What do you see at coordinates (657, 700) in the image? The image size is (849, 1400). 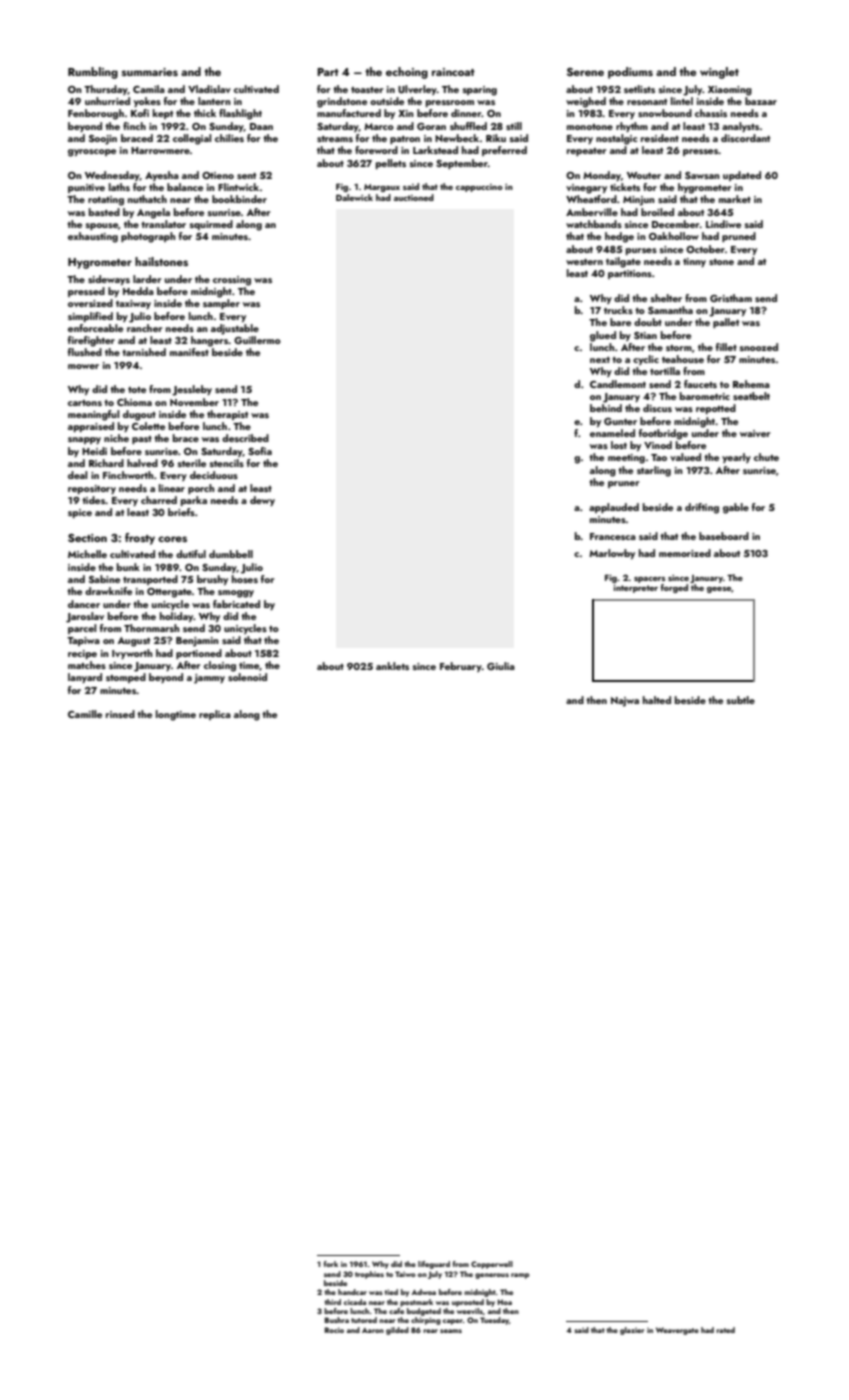 I see `halted` at bounding box center [657, 700].
